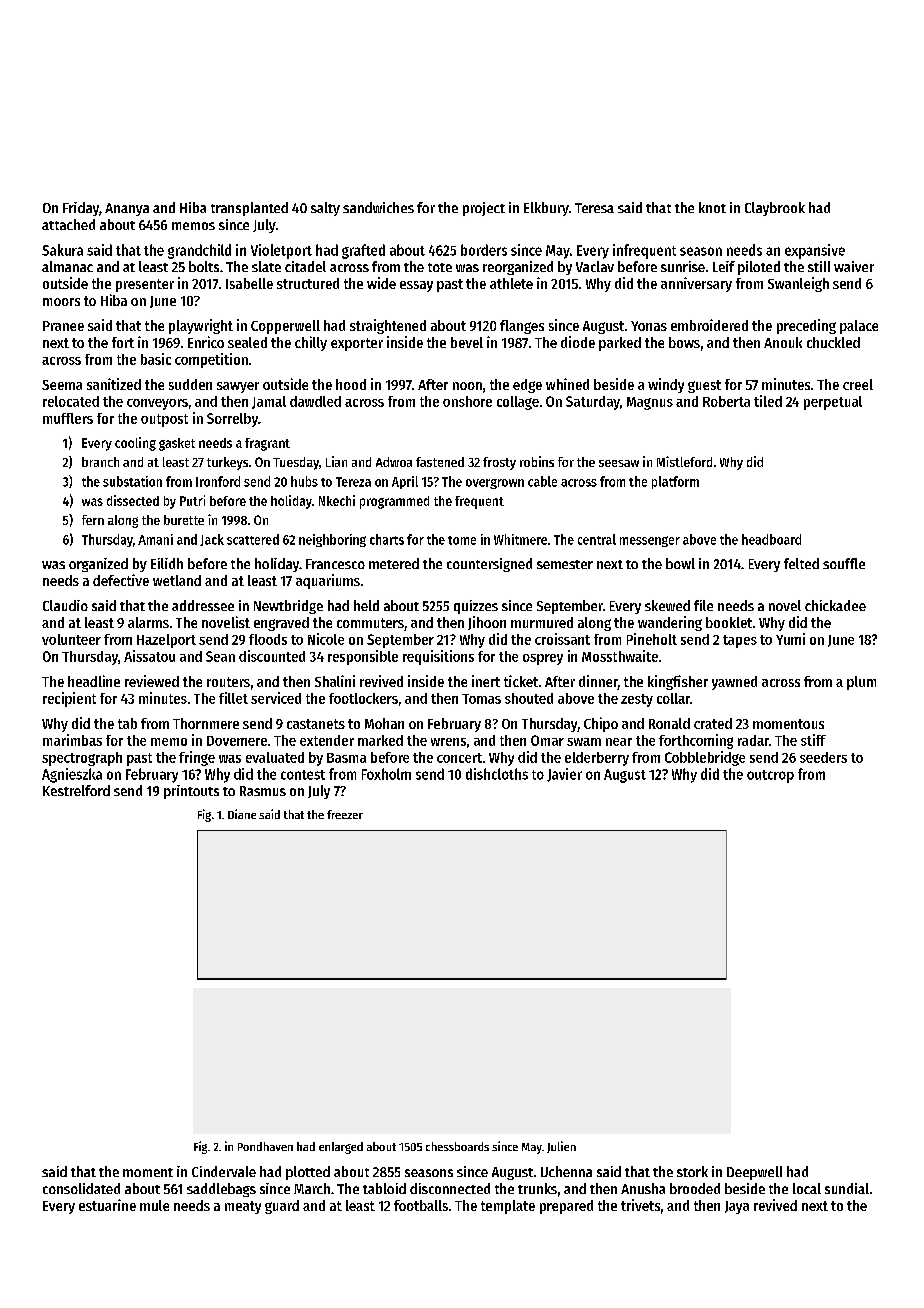  I want to click on Teresa, so click(594, 208).
